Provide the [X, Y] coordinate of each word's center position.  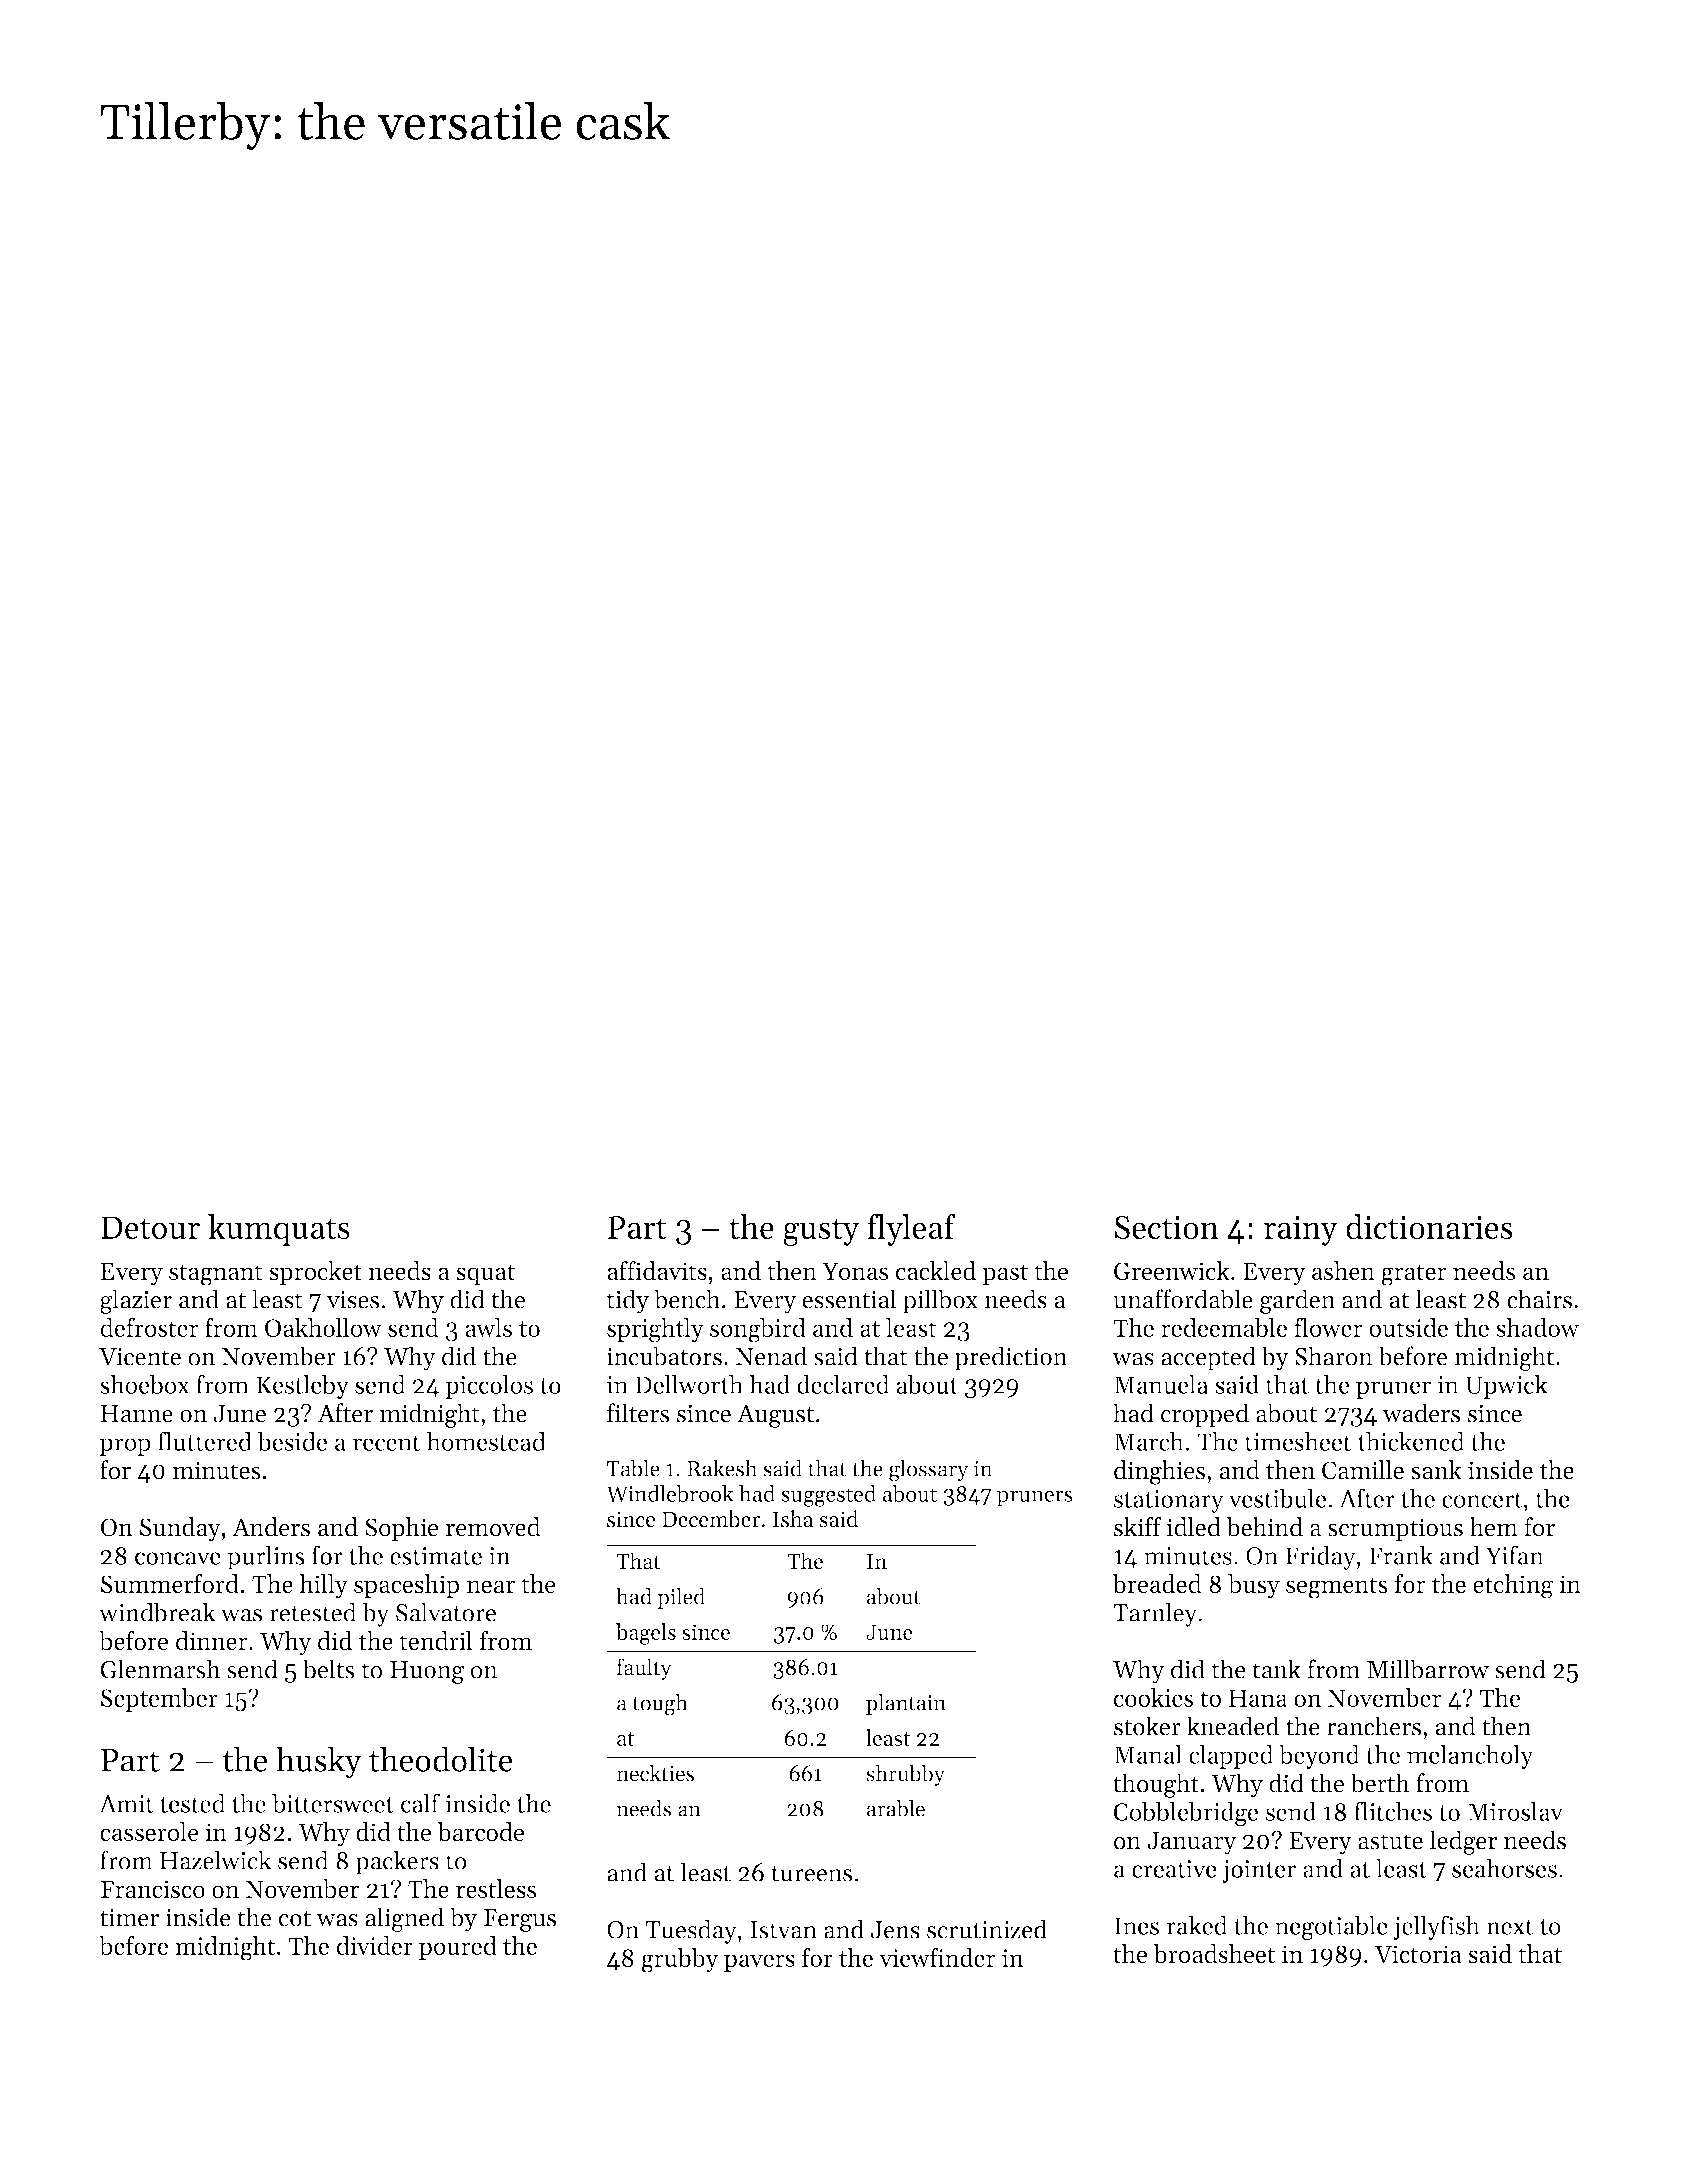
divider [375, 1945]
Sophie [402, 1529]
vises [353, 1299]
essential [849, 1299]
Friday [1320, 1557]
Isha [793, 1519]
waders [1421, 1413]
